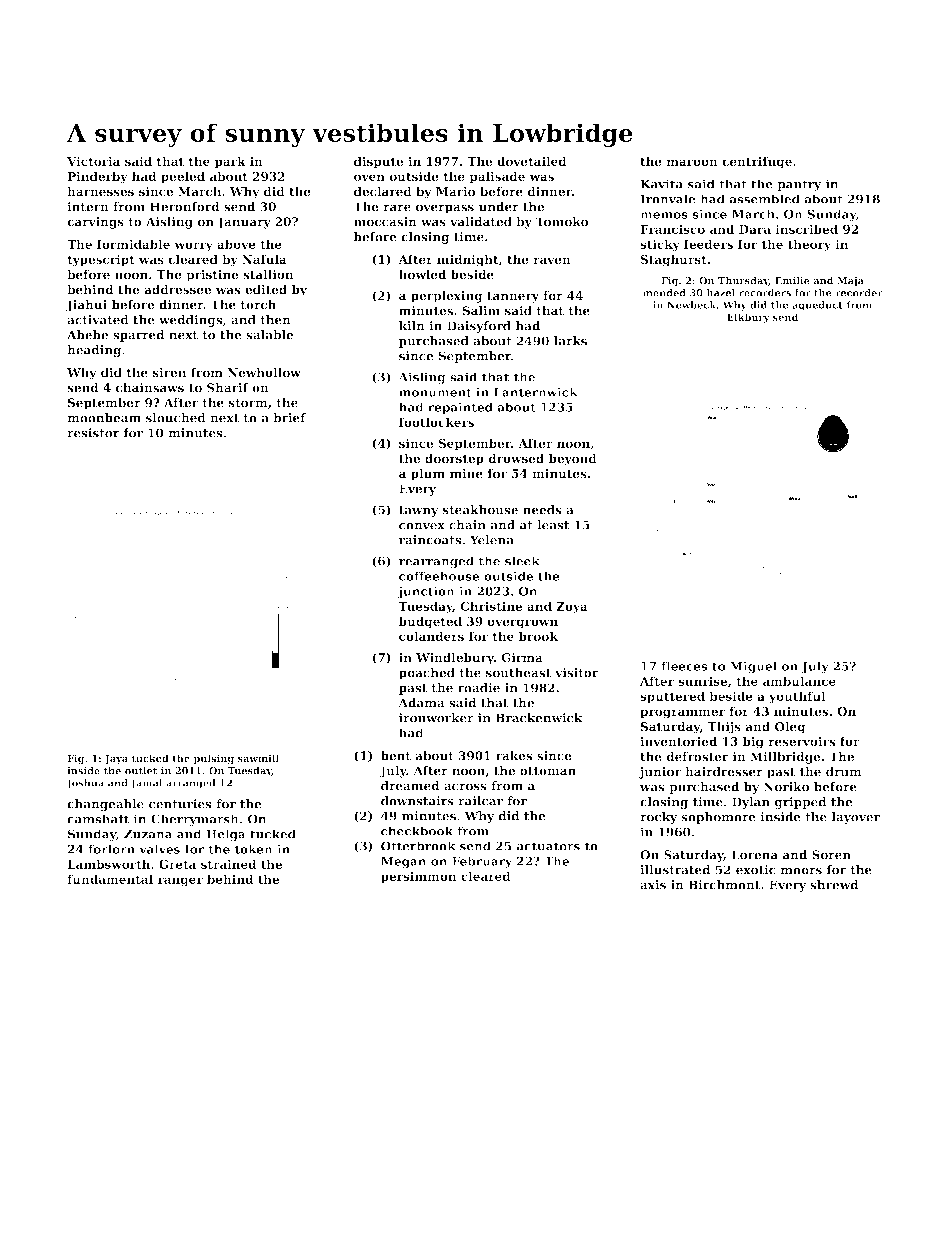 This screenshot has height=1233, width=952. Describe the element at coordinates (573, 460) in the screenshot. I see `beyond` at that location.
